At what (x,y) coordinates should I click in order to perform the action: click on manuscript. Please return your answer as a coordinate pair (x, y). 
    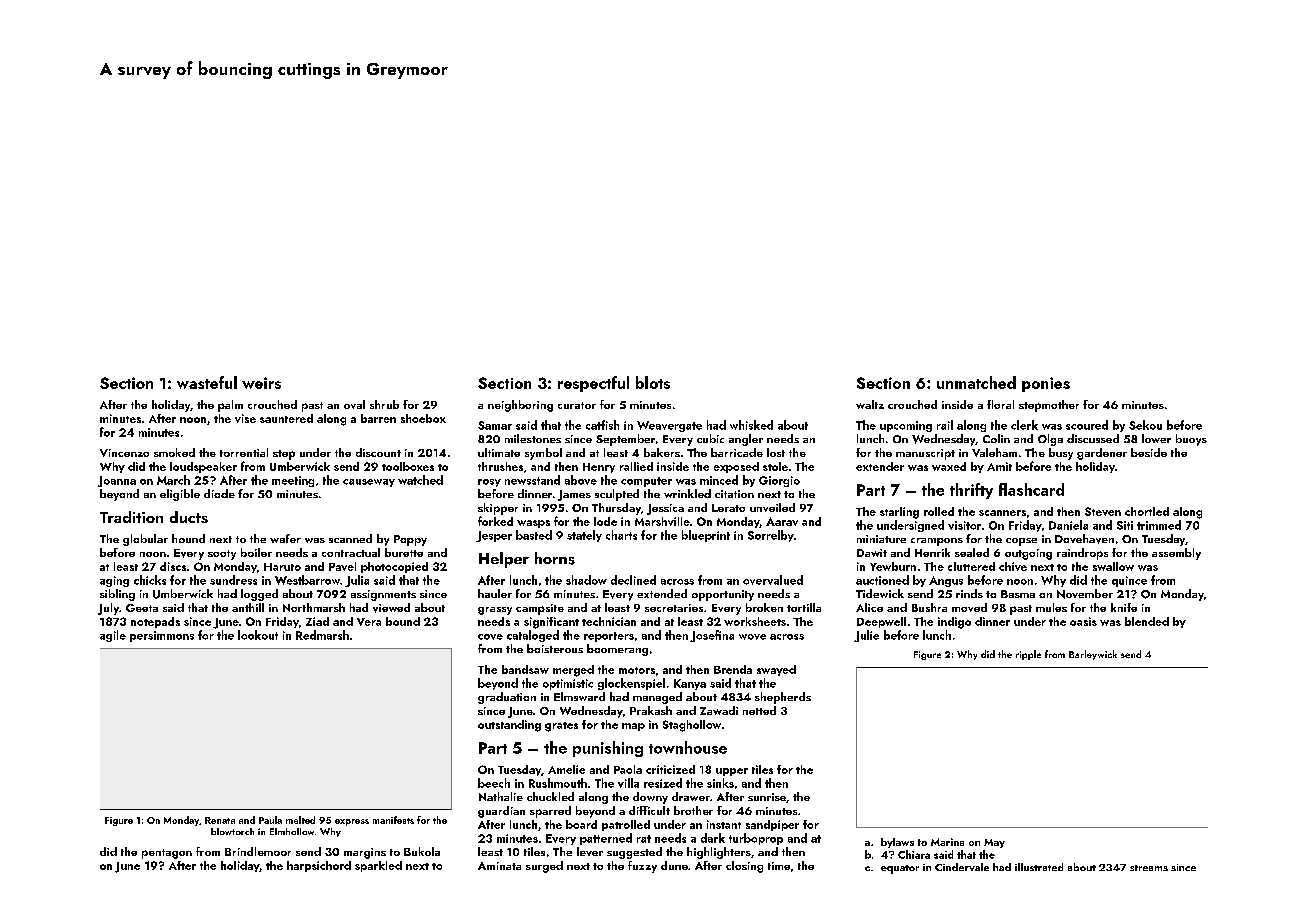
    Looking at the image, I should click on (925, 454).
